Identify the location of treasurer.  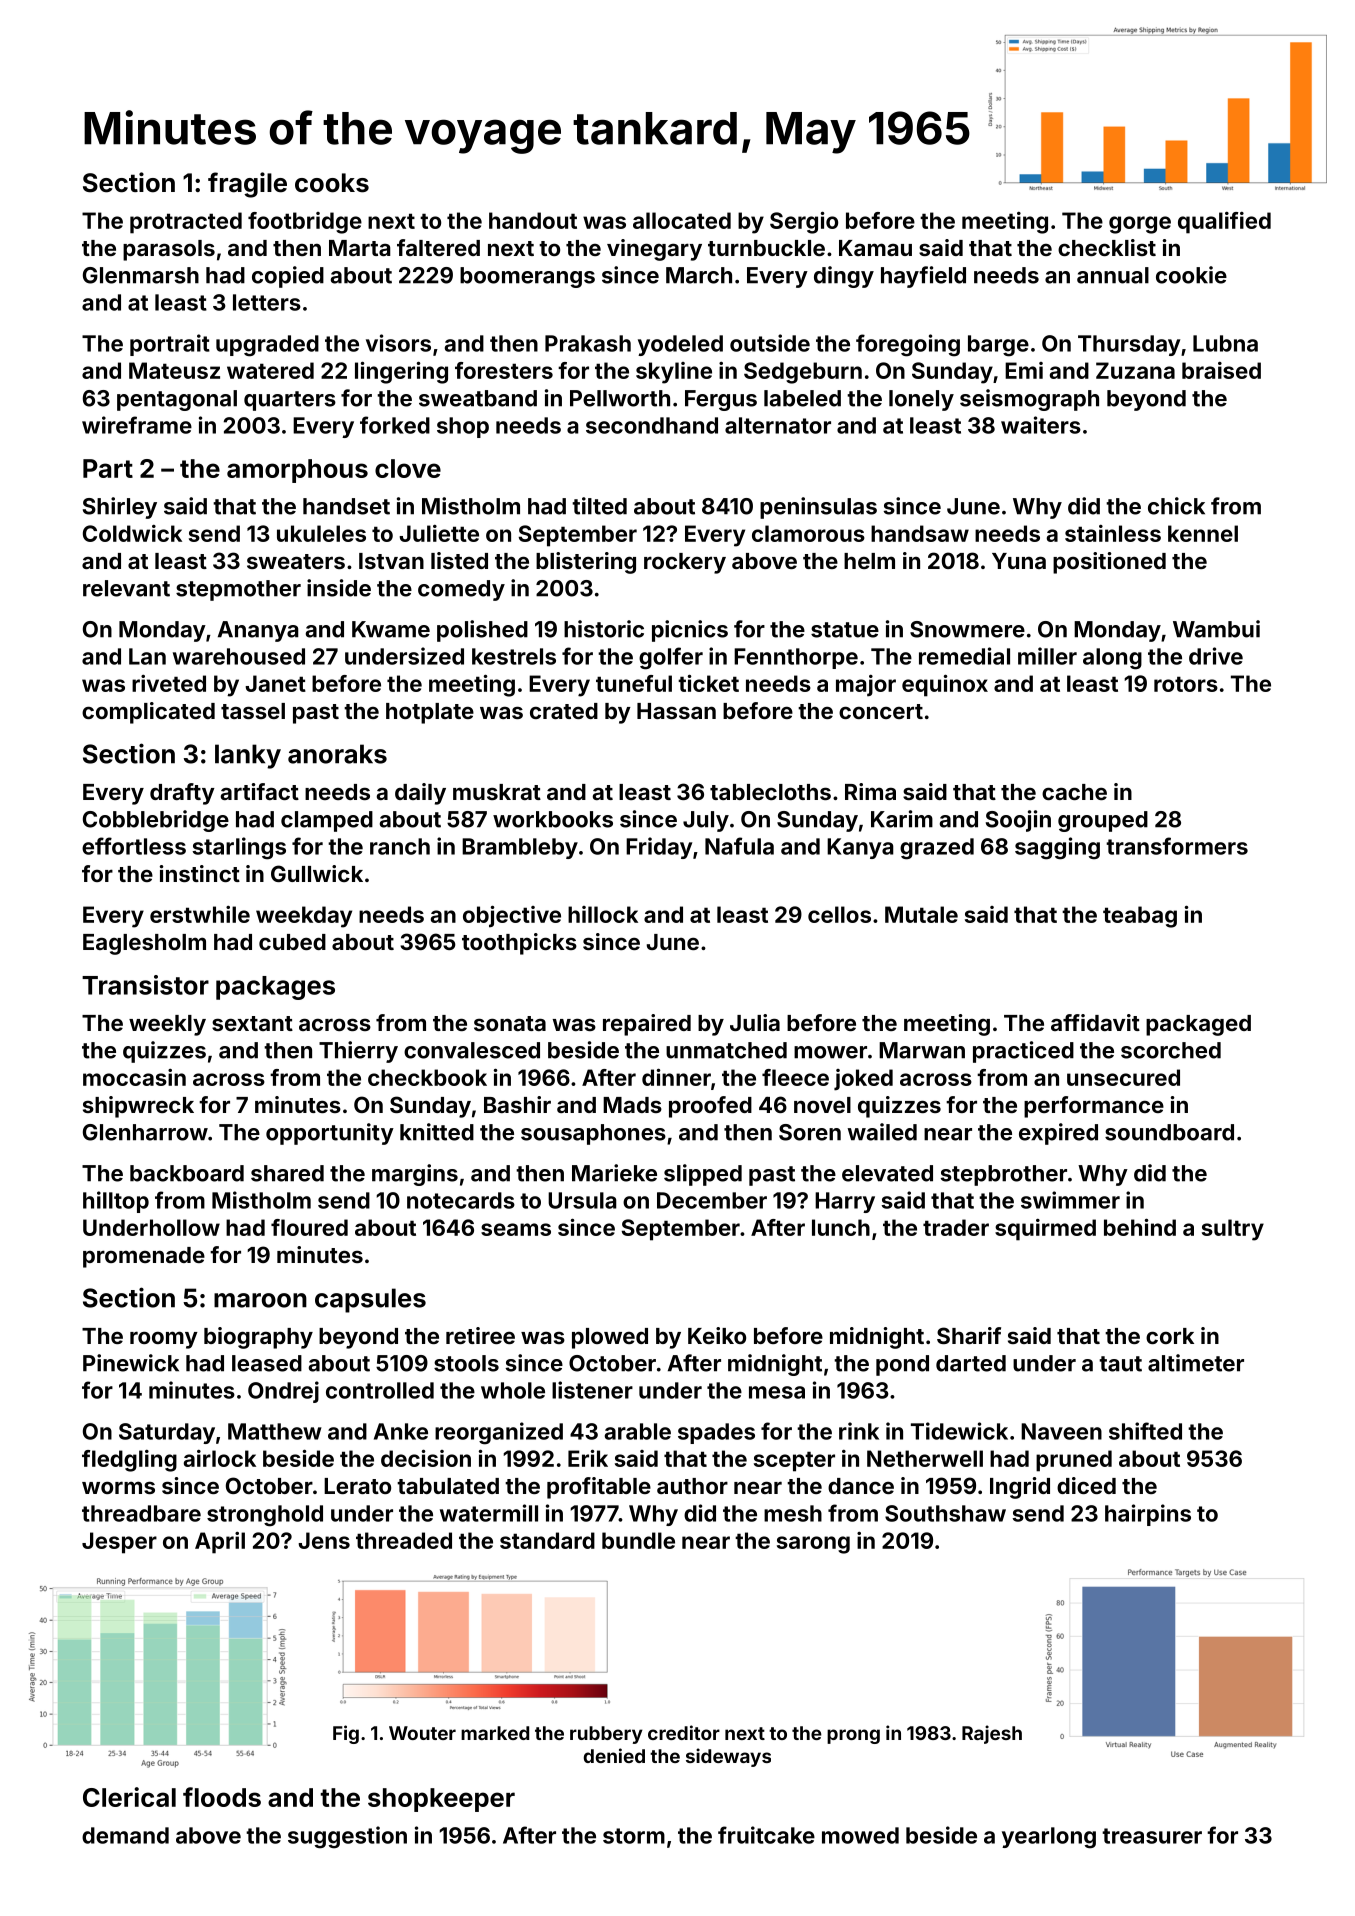
(1152, 1836).
